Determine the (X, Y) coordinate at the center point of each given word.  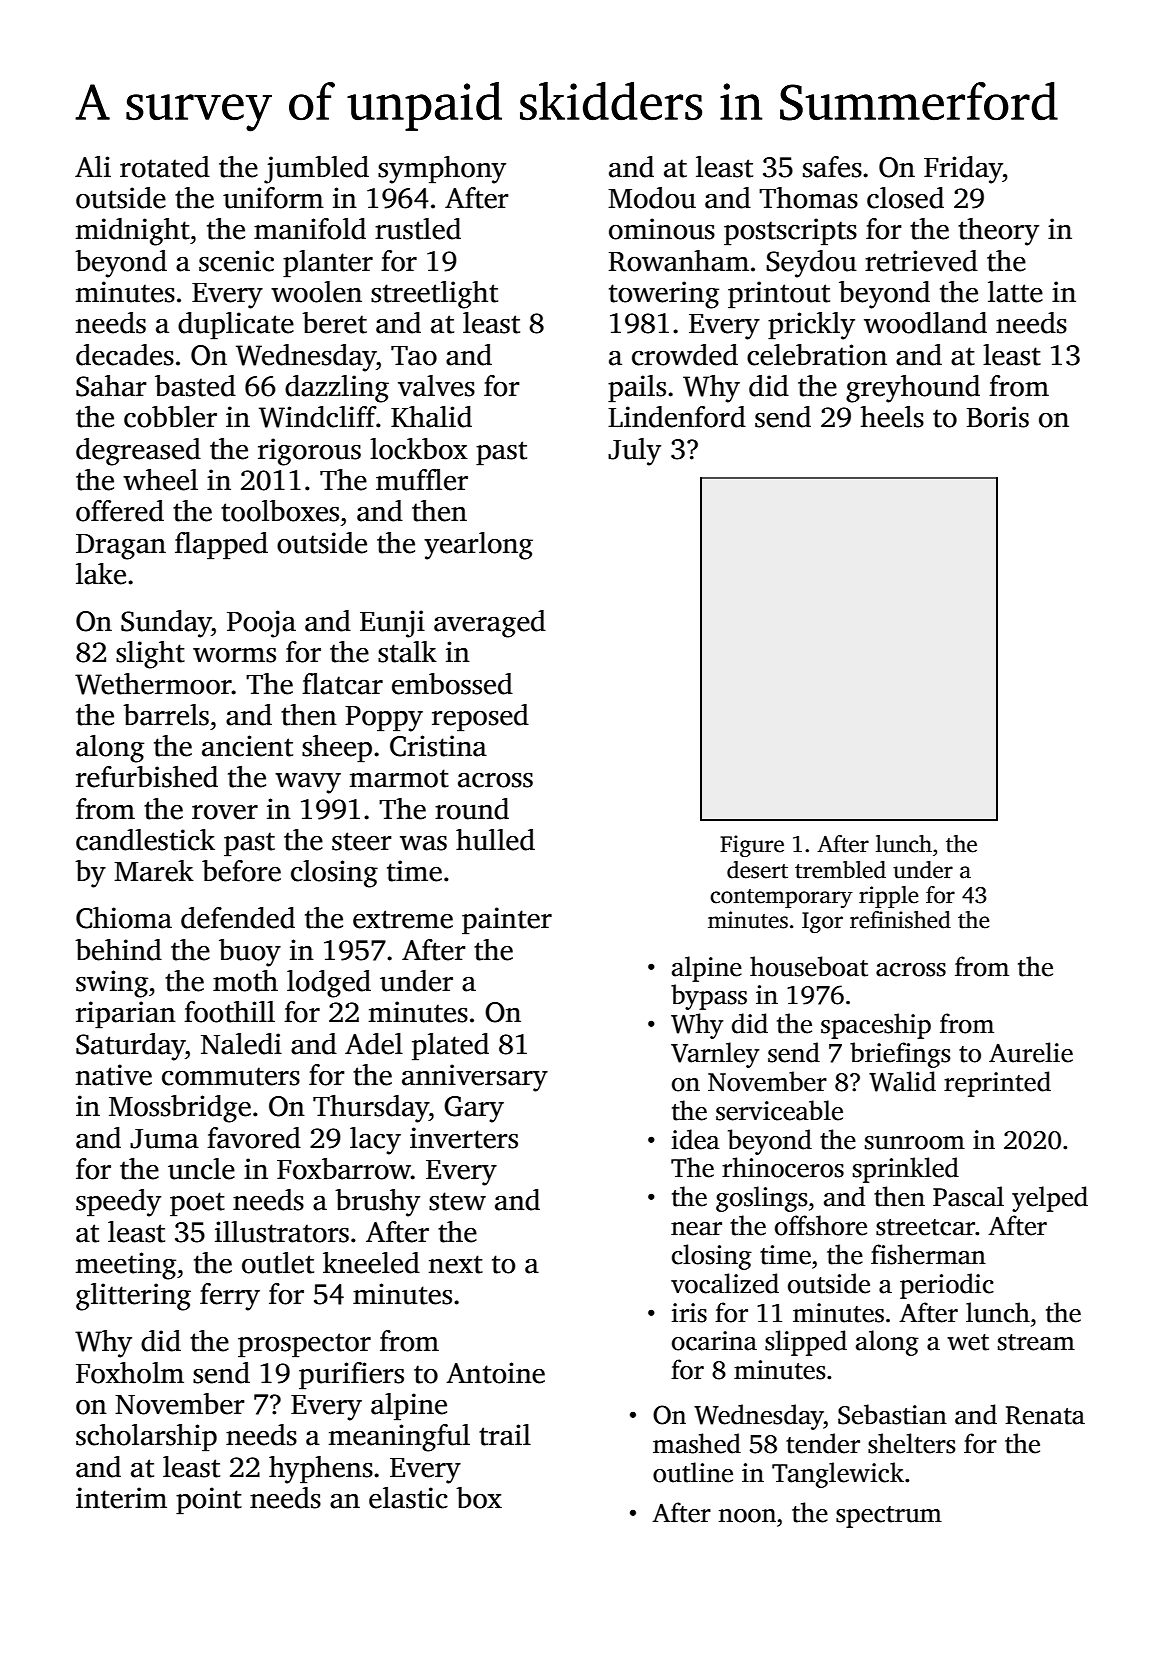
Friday (963, 170)
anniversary (475, 1078)
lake (101, 574)
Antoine (495, 1373)
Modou (652, 198)
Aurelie (1031, 1052)
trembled (840, 870)
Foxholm (130, 1373)
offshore (821, 1225)
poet (197, 1204)
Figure (752, 846)
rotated (165, 167)
